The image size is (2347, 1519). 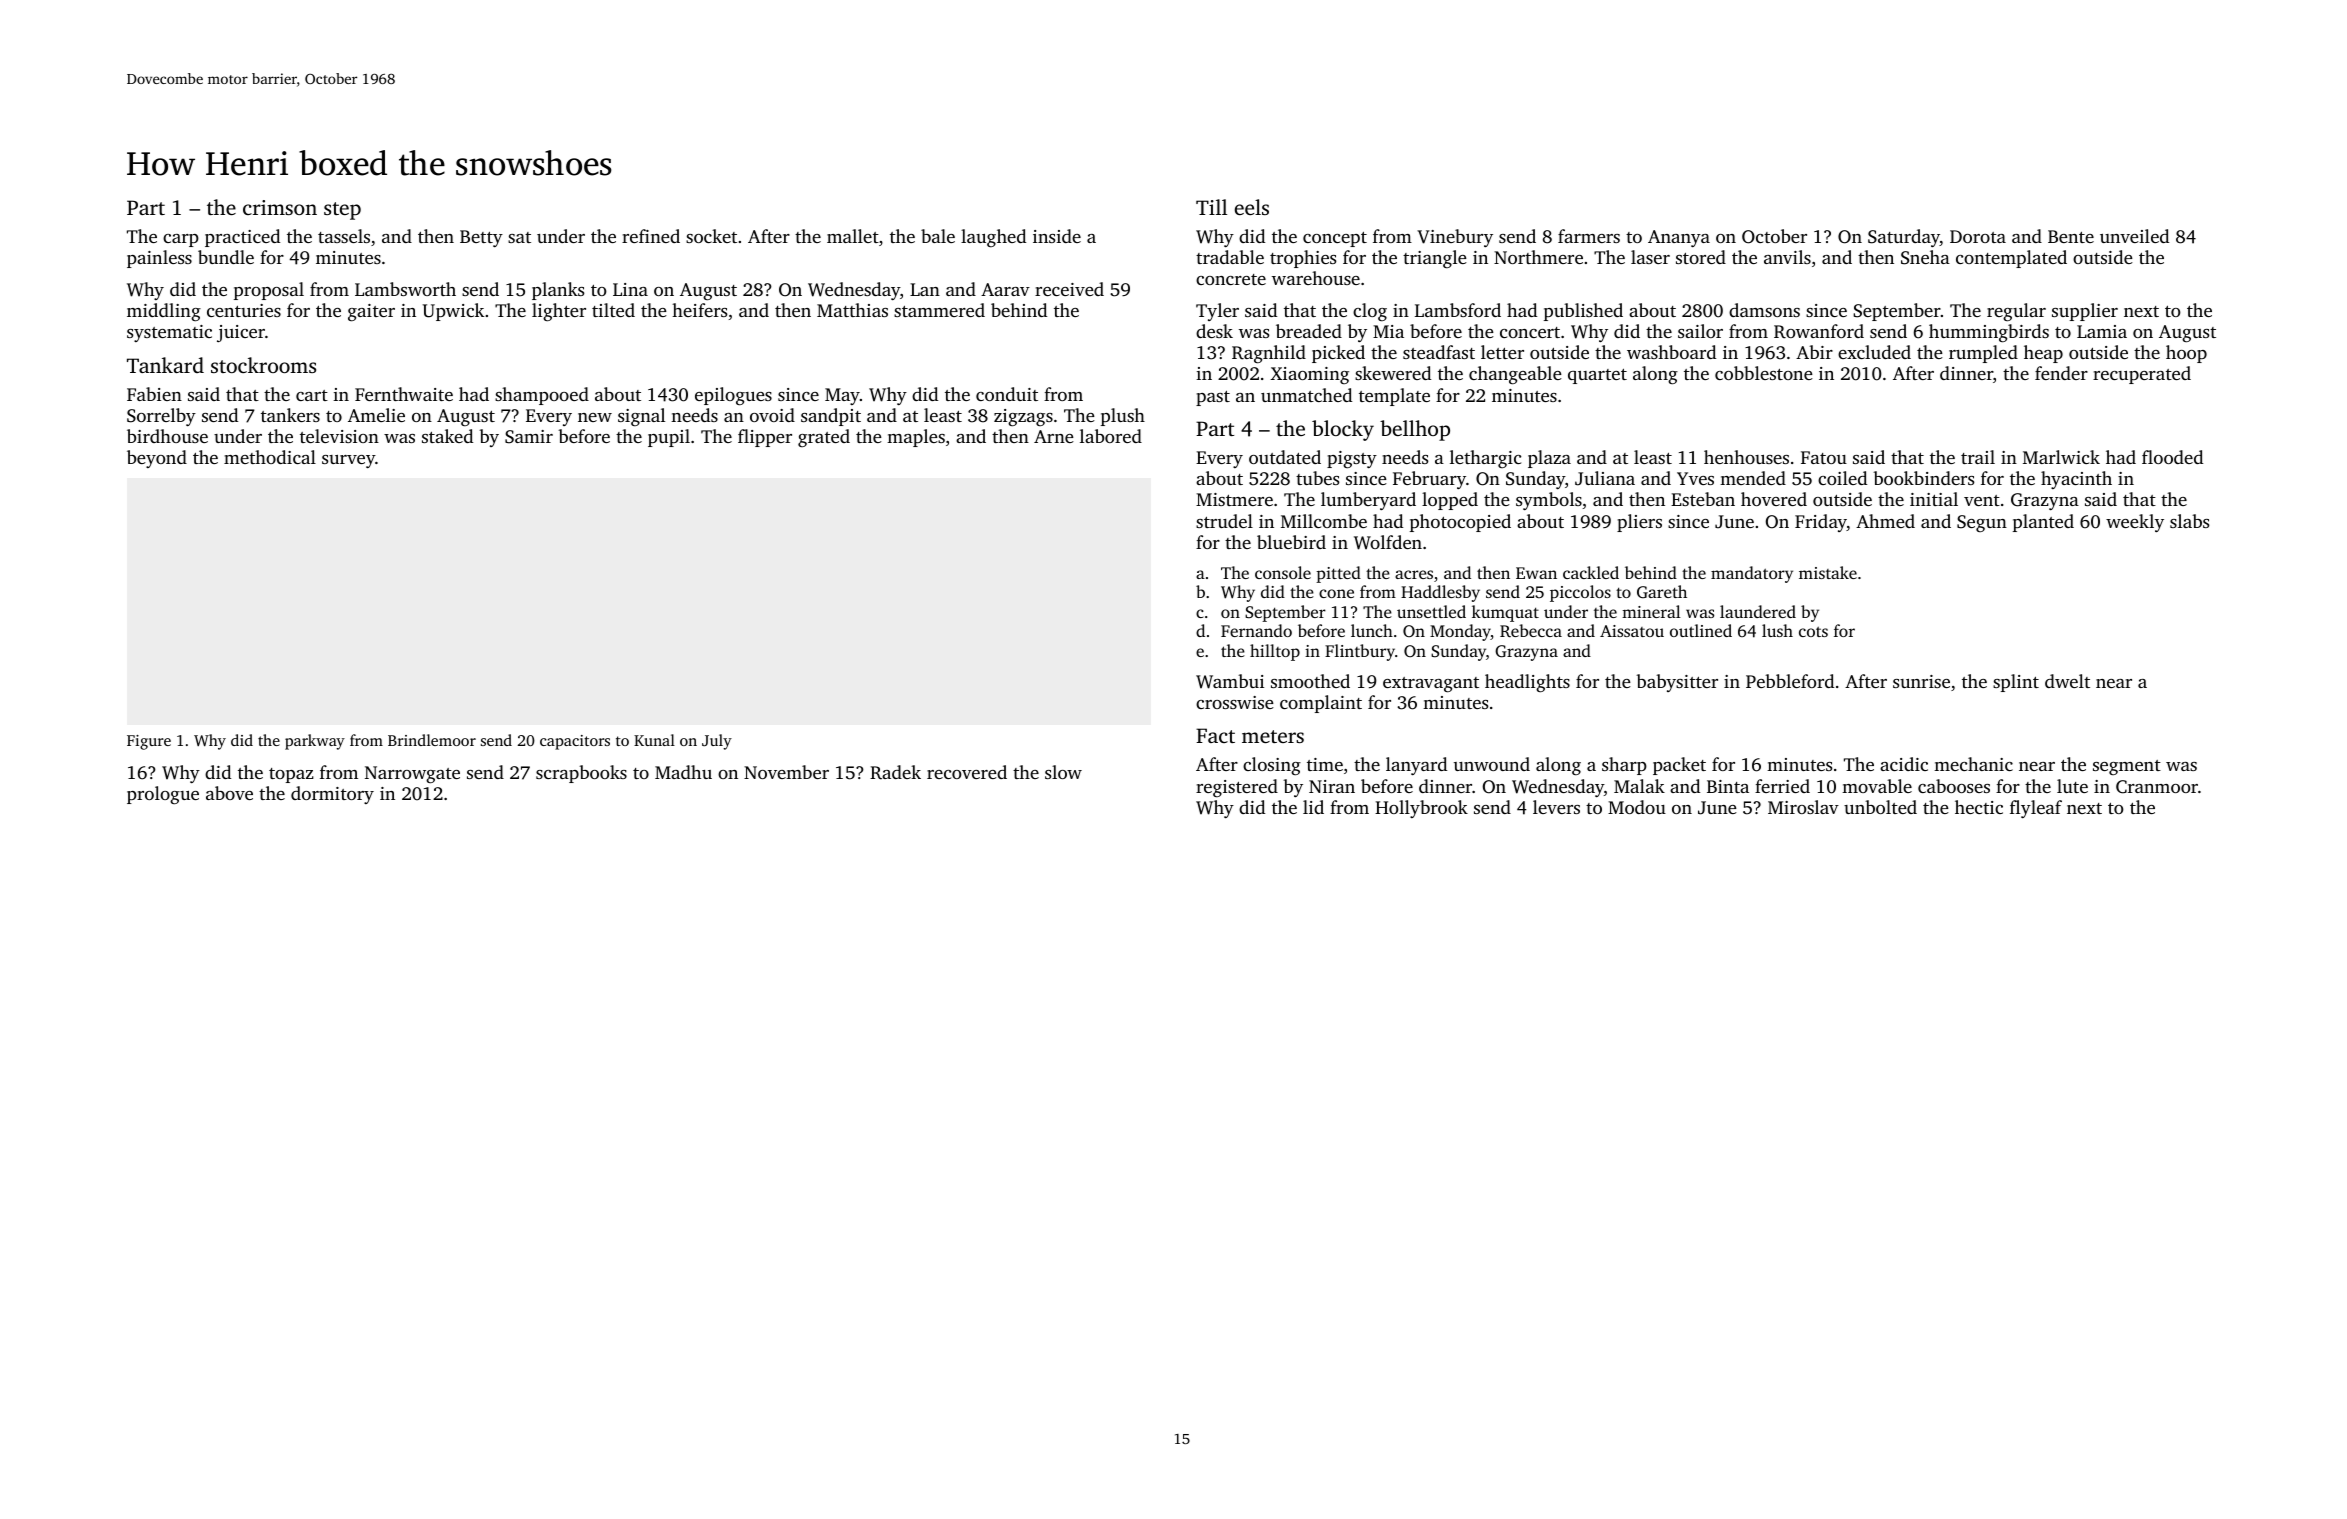 What do you see at coordinates (1978, 236) in the screenshot?
I see `Dorota` at bounding box center [1978, 236].
